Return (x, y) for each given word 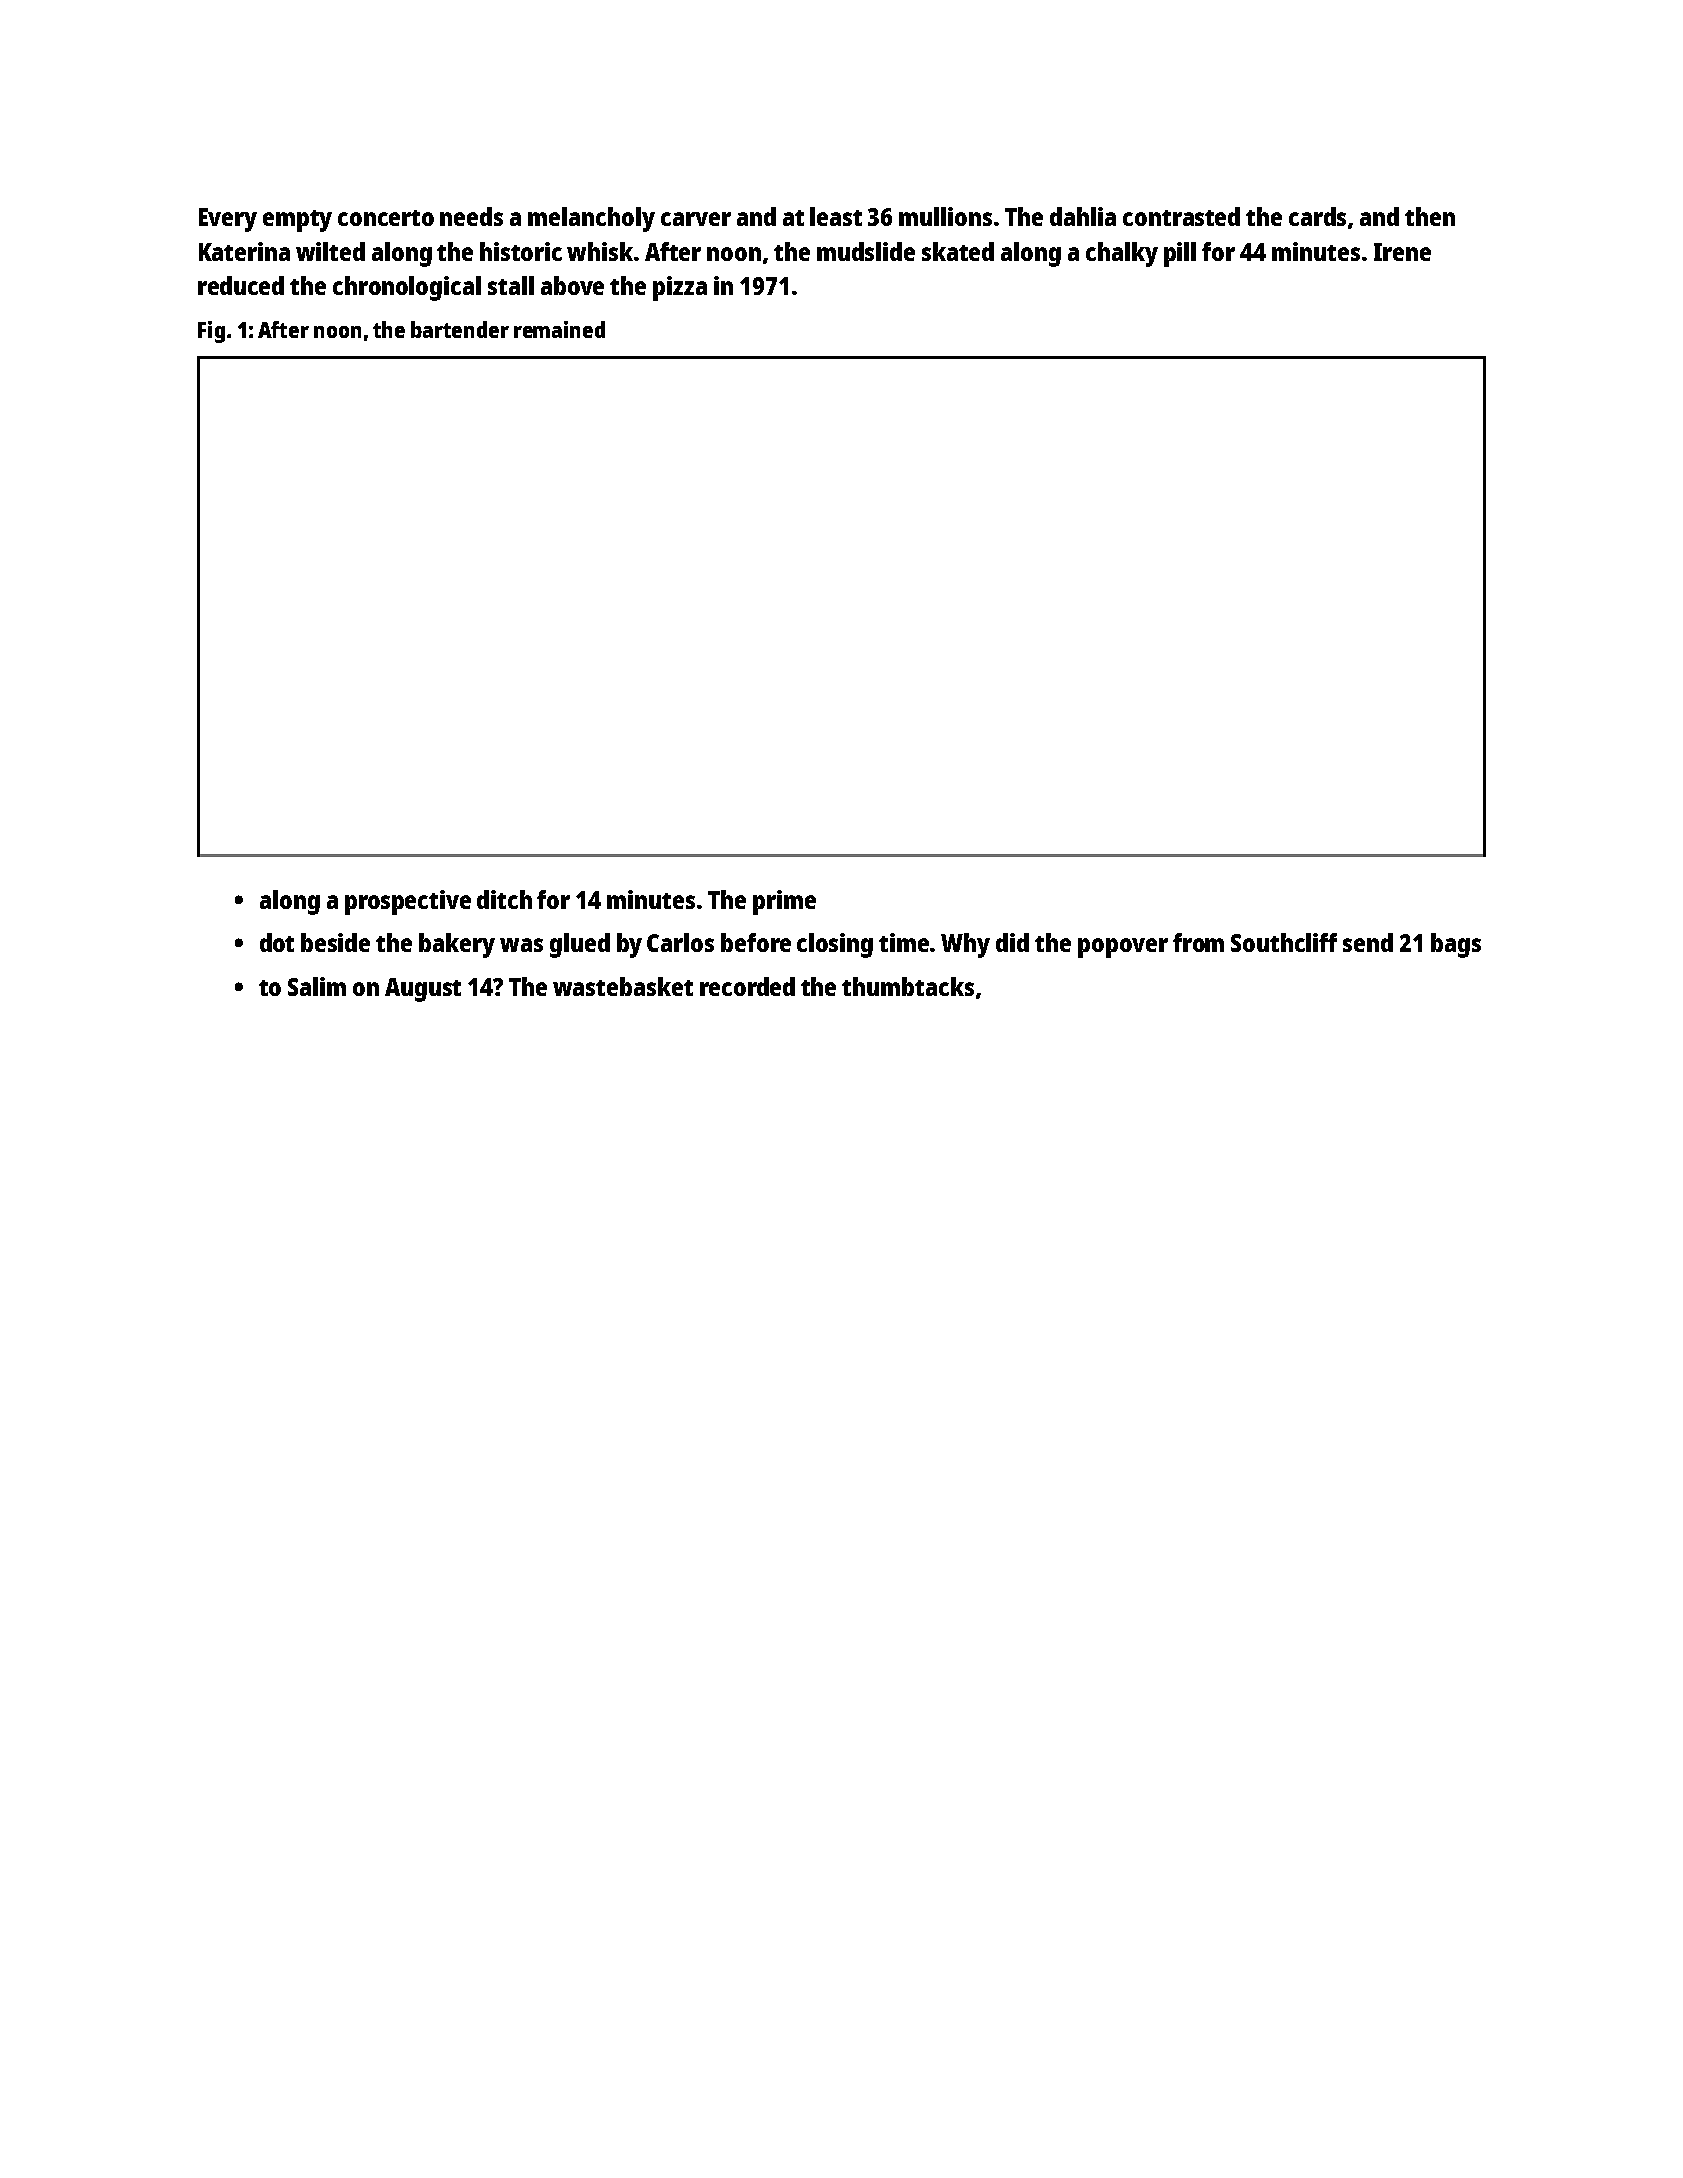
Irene (1402, 252)
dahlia (1083, 216)
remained (559, 329)
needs (471, 216)
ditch (504, 899)
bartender (460, 329)
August (423, 990)
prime (784, 902)
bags (1456, 945)
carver (696, 219)
